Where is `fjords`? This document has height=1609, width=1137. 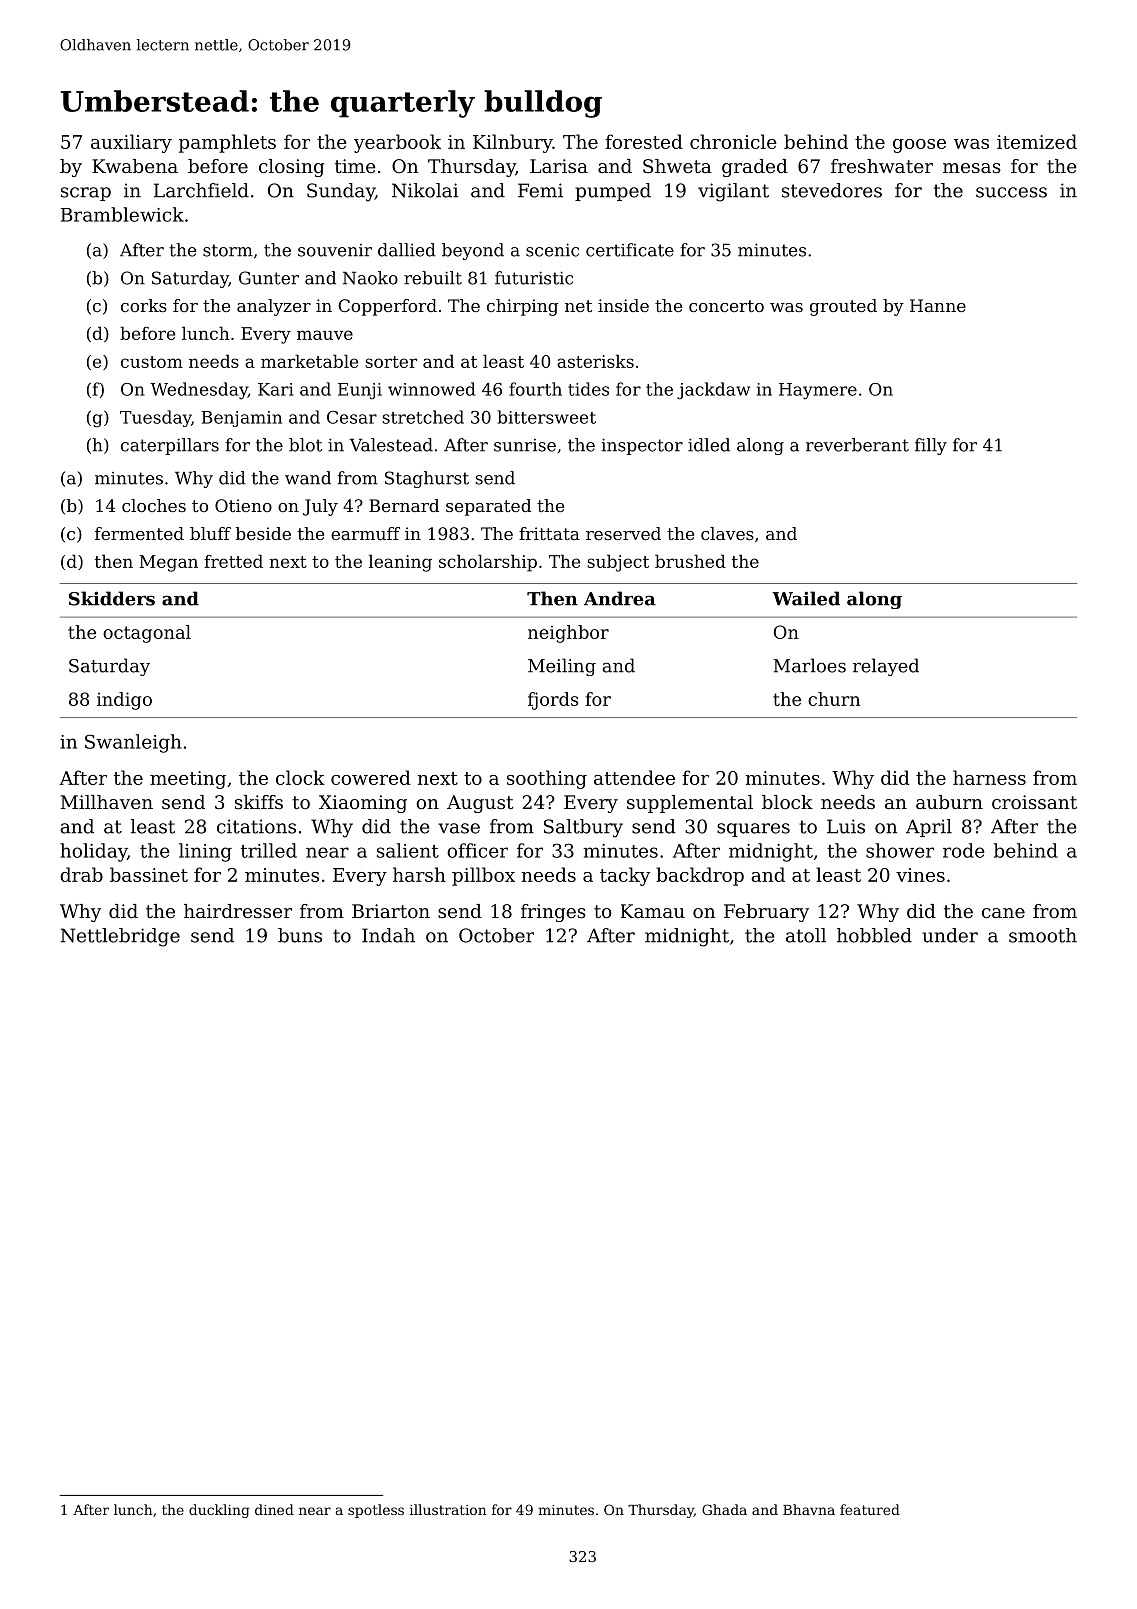
fjords is located at coordinates (553, 701).
